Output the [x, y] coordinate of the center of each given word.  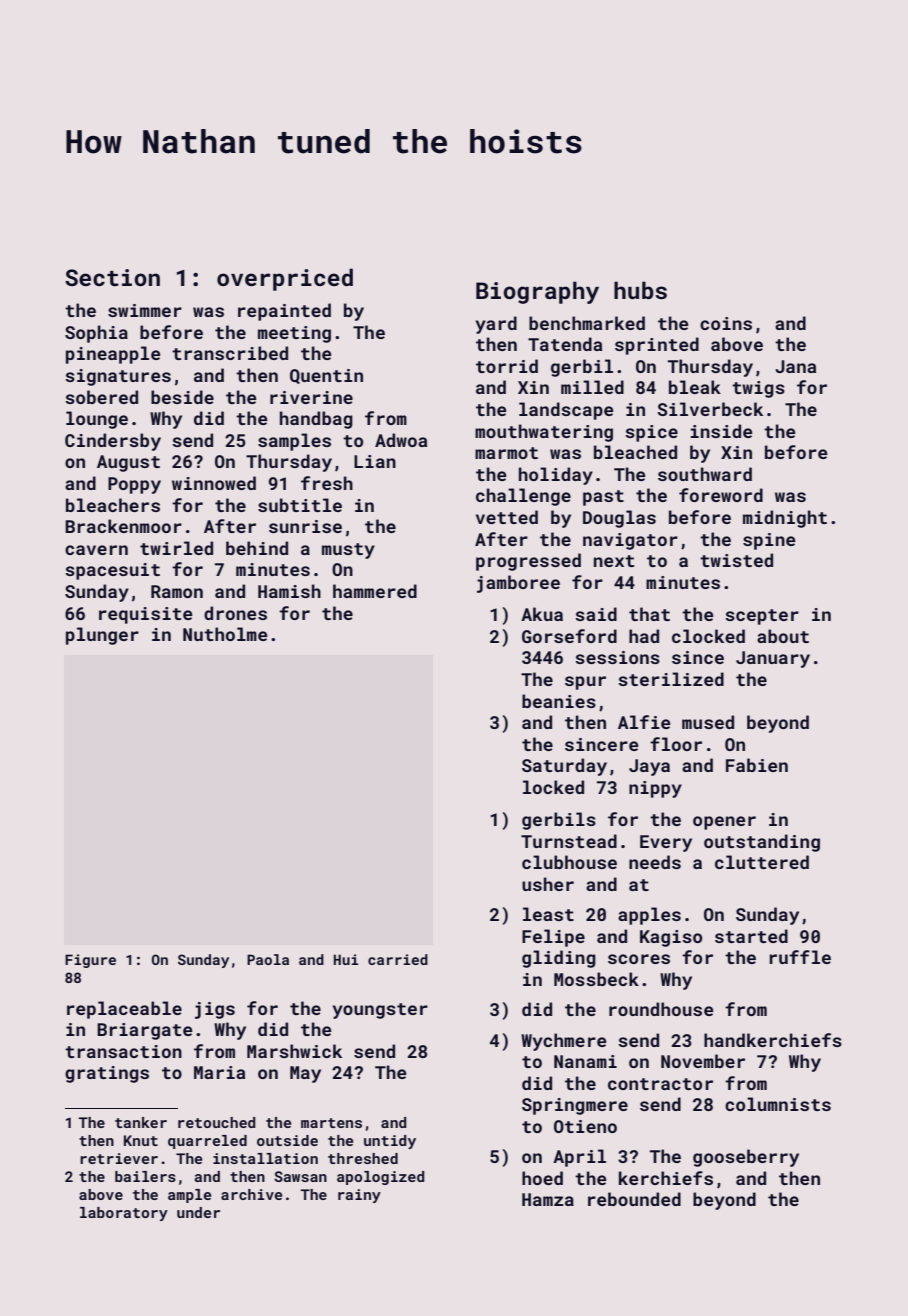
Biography [537, 292]
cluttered [762, 862]
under [198, 1212]
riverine [311, 397]
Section [112, 277]
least [548, 914]
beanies [559, 701]
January [773, 659]
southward [705, 474]
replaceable [124, 1010]
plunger [102, 636]
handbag [316, 420]
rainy [359, 1196]
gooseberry [746, 1158]
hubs [640, 290]
